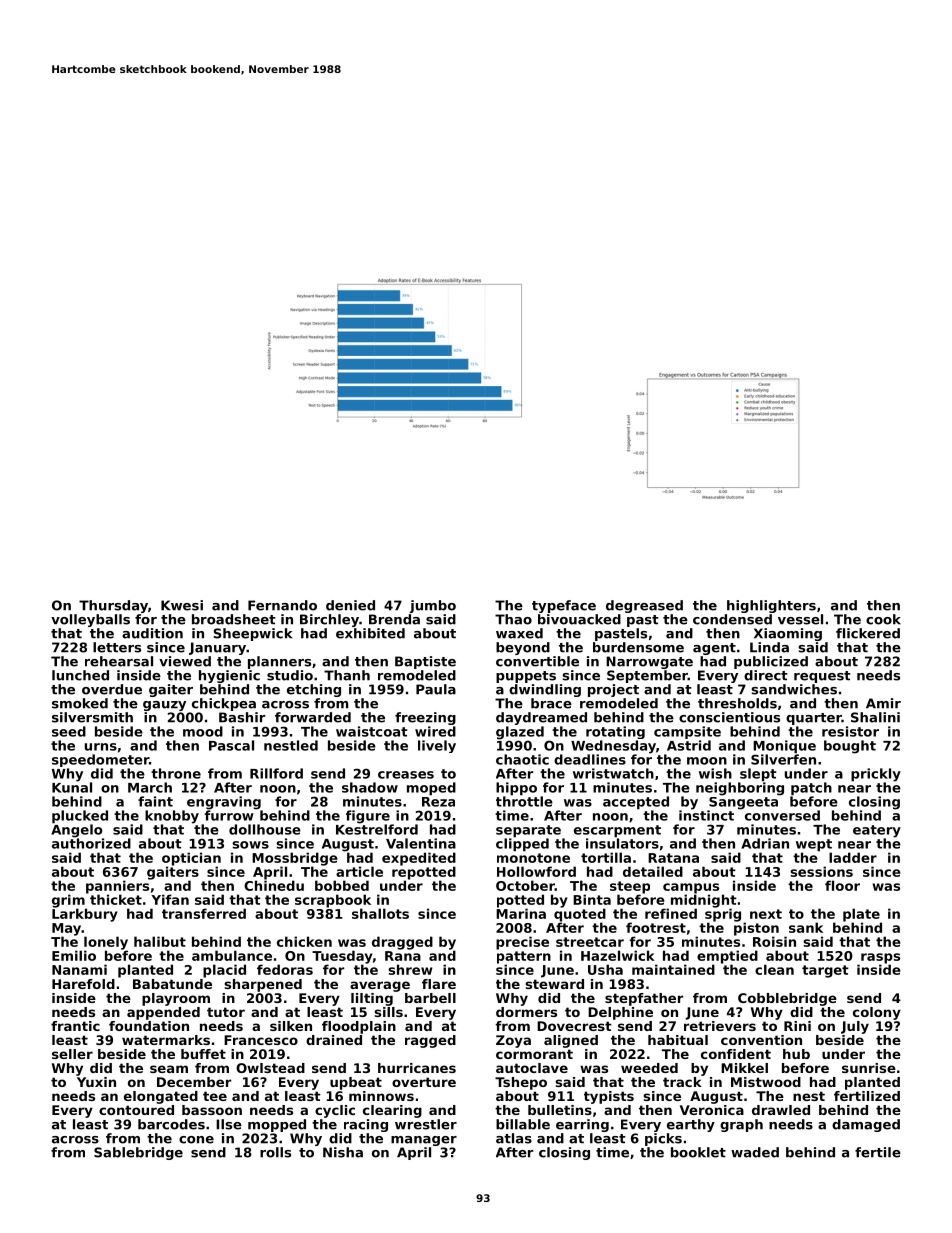  Describe the element at coordinates (644, 606) in the document. I see `degreased` at that location.
